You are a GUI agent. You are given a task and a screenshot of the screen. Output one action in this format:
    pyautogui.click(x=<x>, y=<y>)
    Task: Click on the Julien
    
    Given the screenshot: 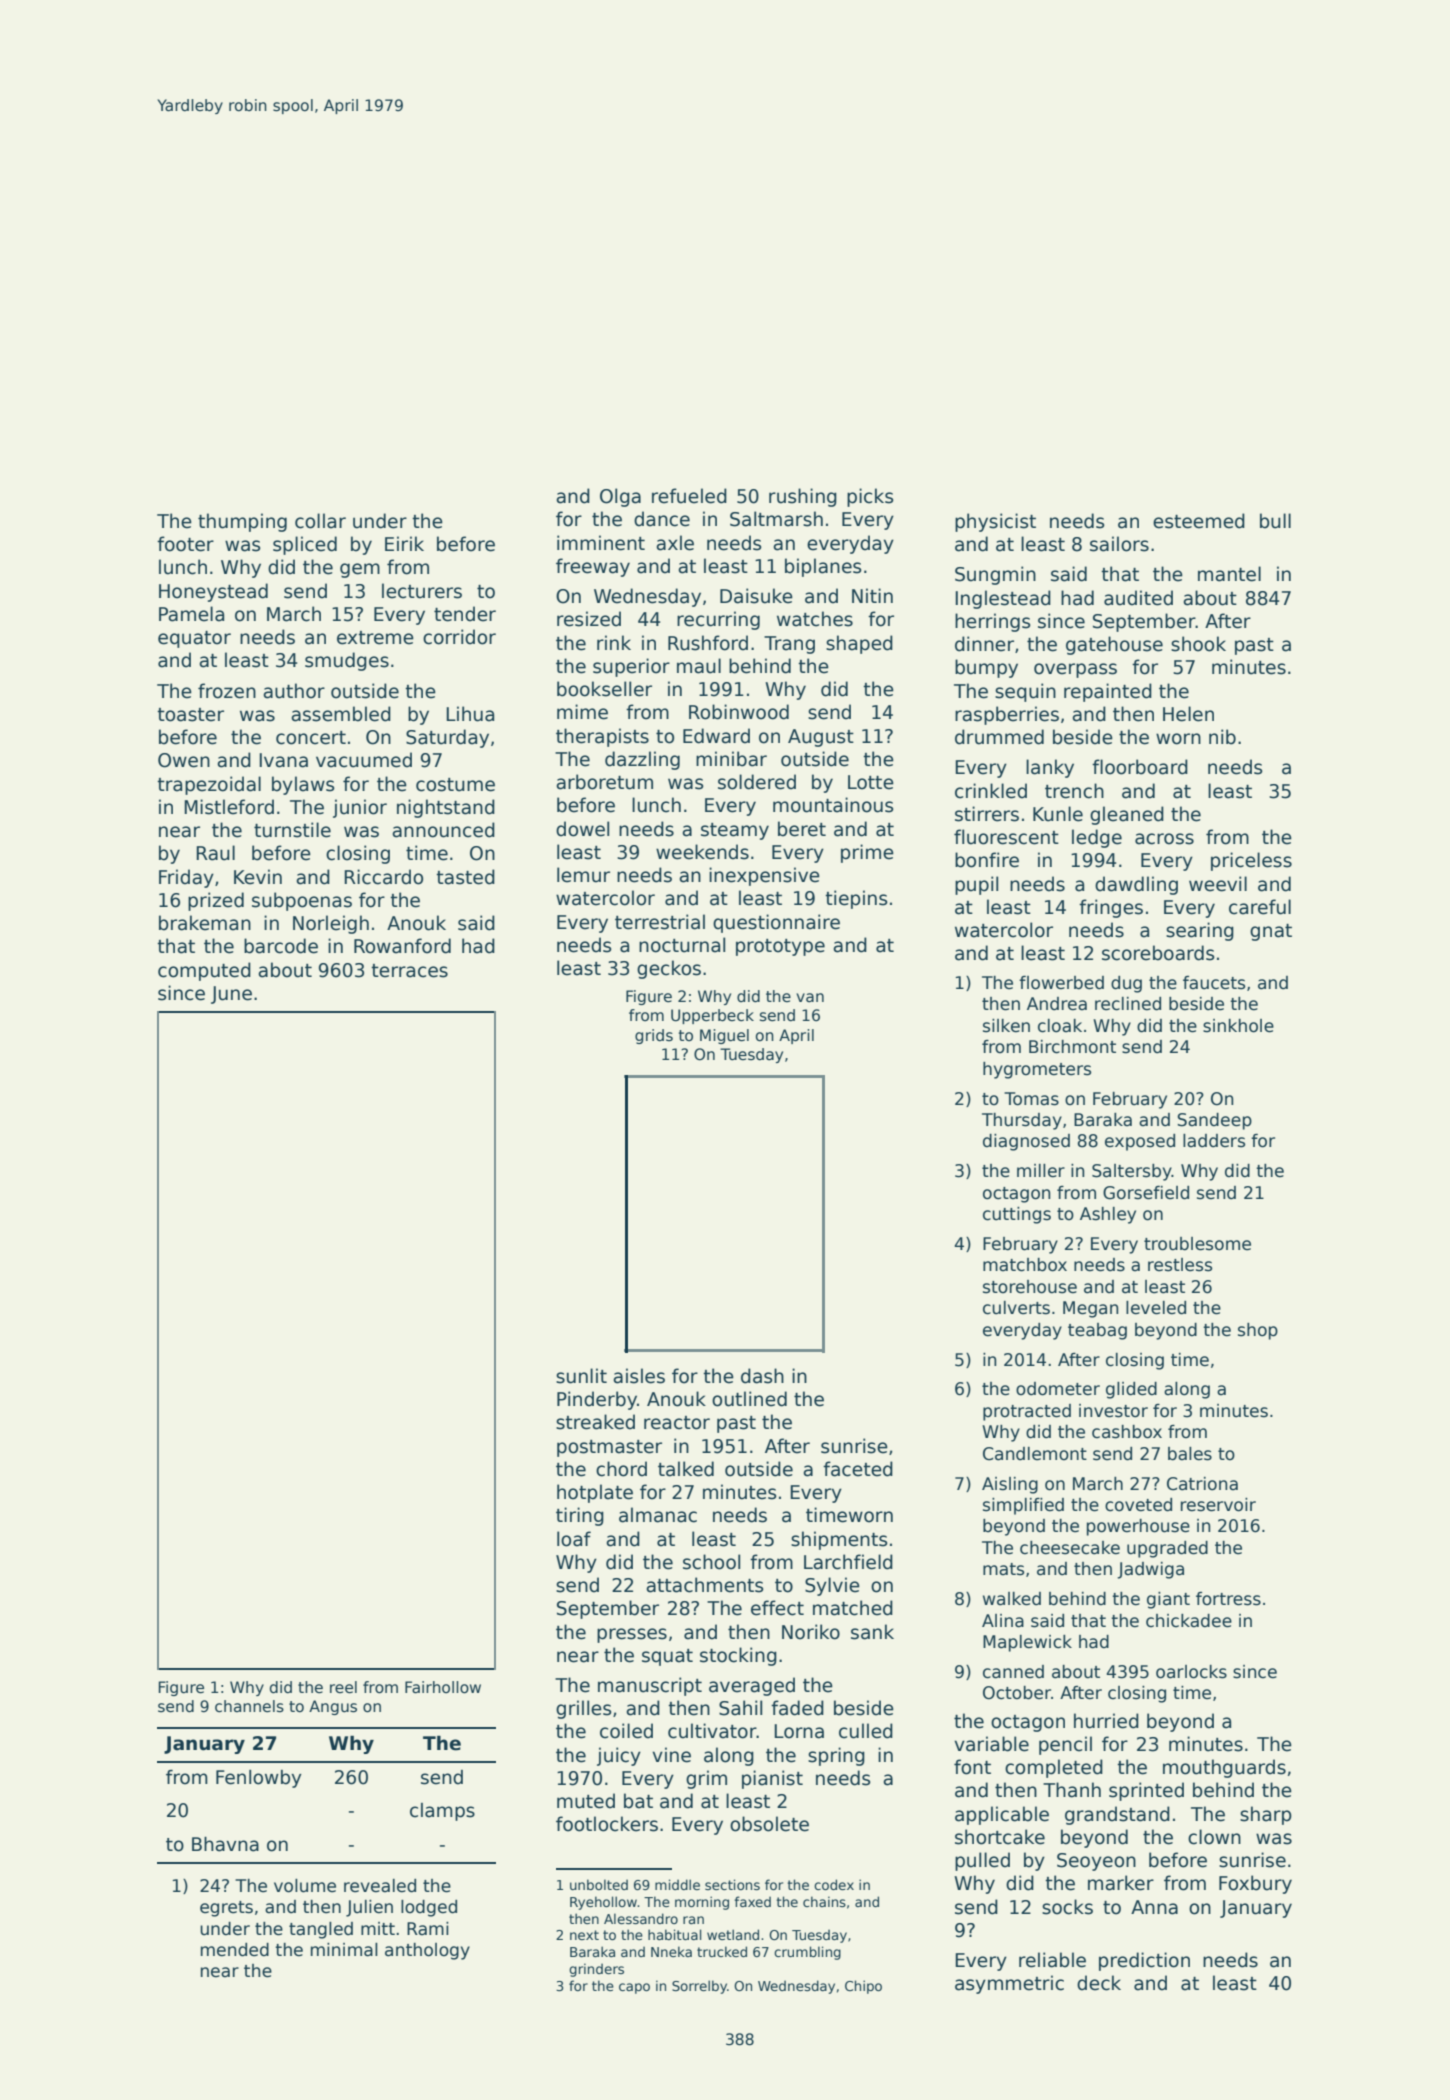 What is the action you would take?
    pyautogui.click(x=369, y=1908)
